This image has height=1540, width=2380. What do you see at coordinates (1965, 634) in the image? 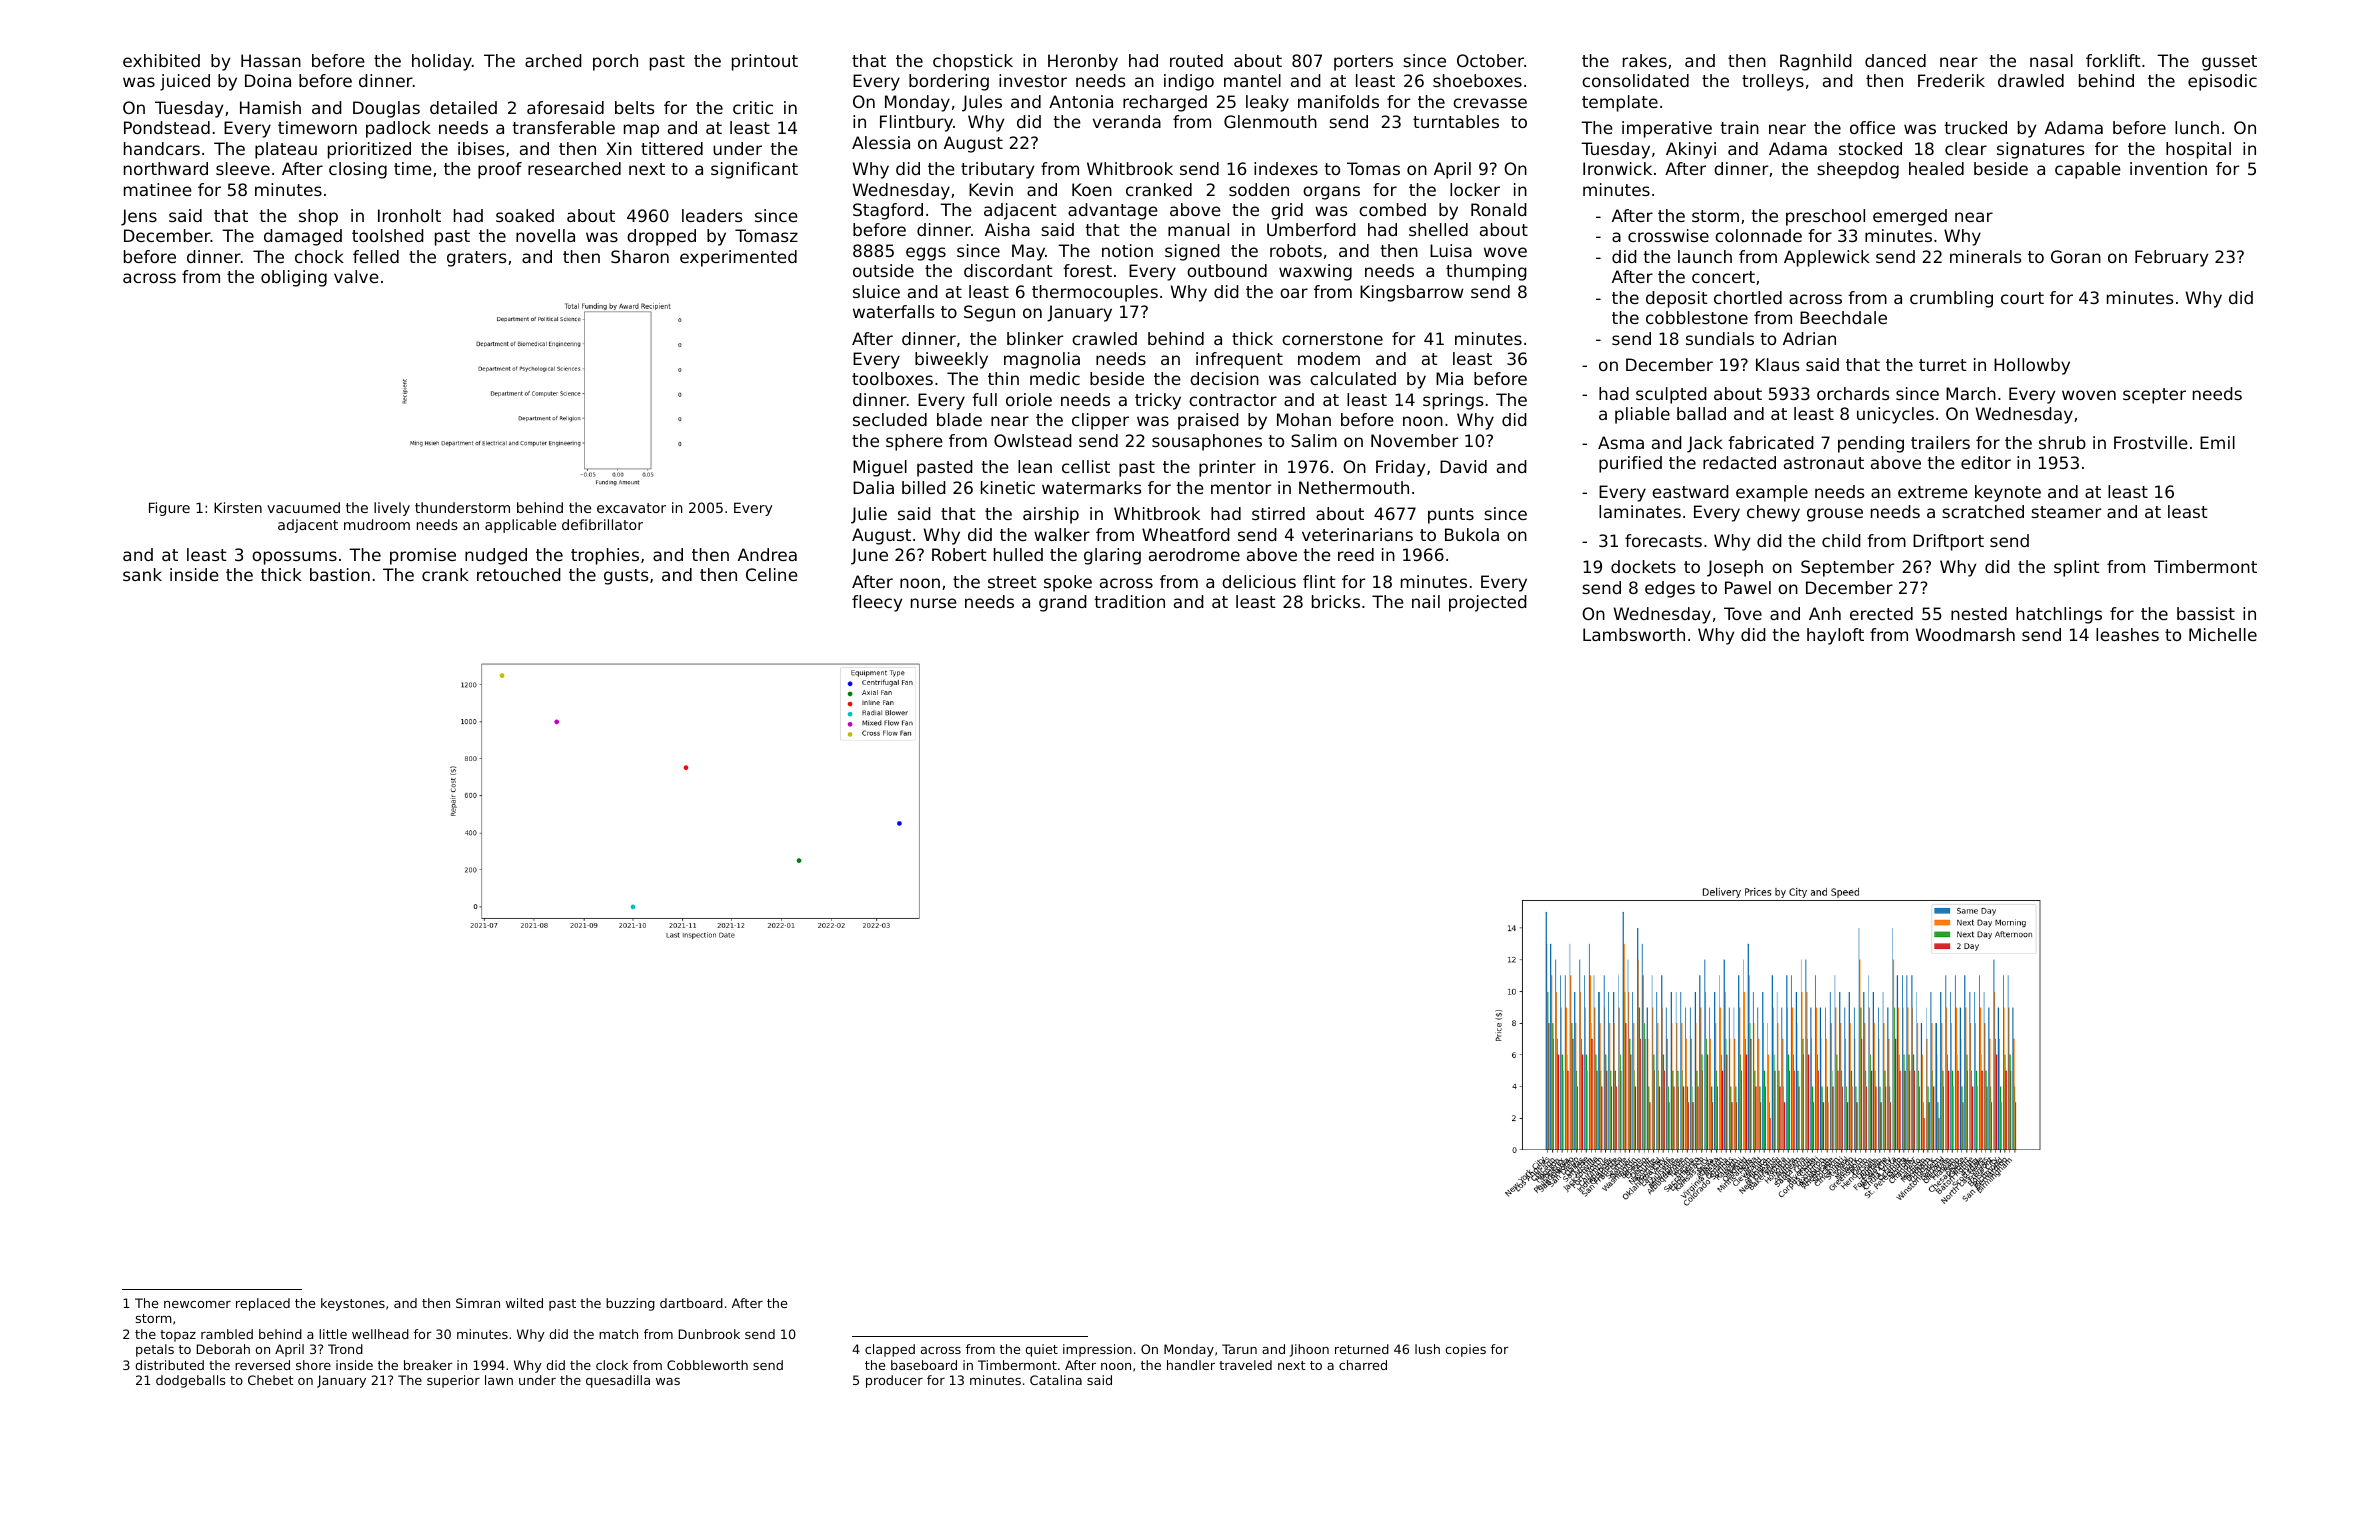
I see `Woodmarsh` at bounding box center [1965, 634].
